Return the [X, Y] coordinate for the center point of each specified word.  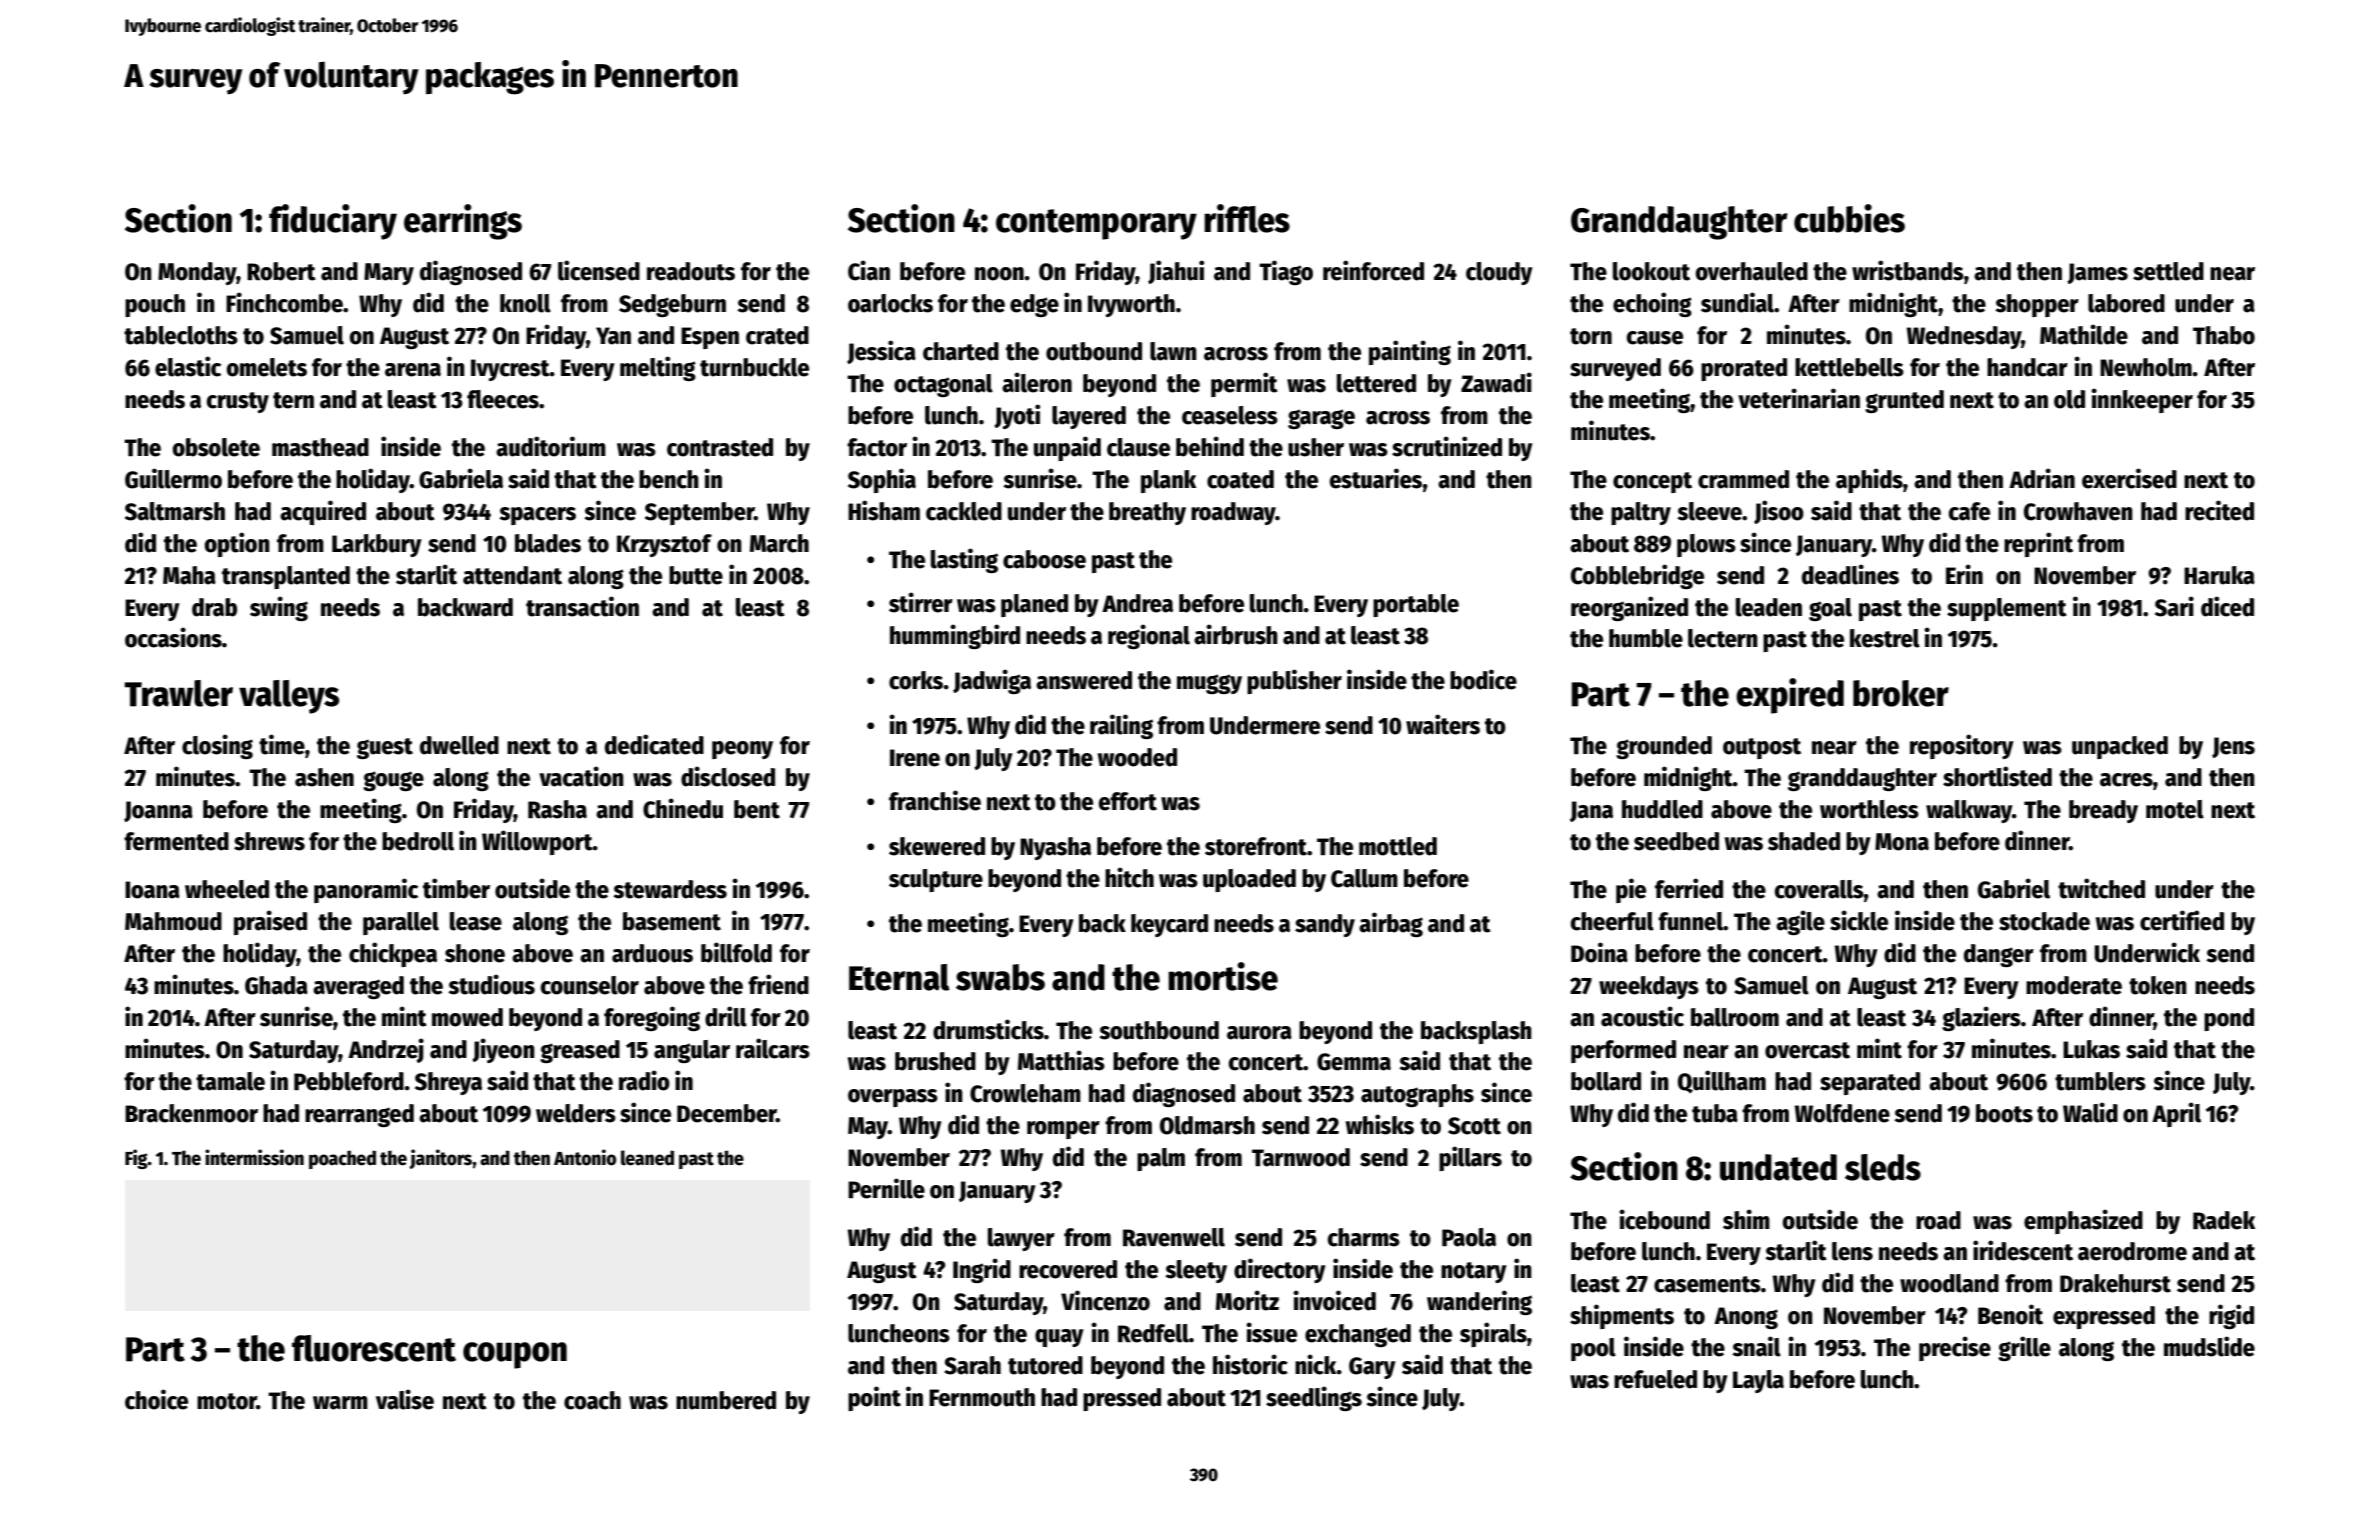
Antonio [585, 1157]
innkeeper [2142, 400]
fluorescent [374, 1348]
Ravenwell [1174, 1237]
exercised [2129, 478]
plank [1168, 481]
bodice [1483, 679]
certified [2182, 920]
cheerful [1612, 921]
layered [1089, 417]
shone [475, 953]
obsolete [216, 447]
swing [279, 608]
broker [1901, 693]
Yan [613, 336]
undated [1778, 1167]
